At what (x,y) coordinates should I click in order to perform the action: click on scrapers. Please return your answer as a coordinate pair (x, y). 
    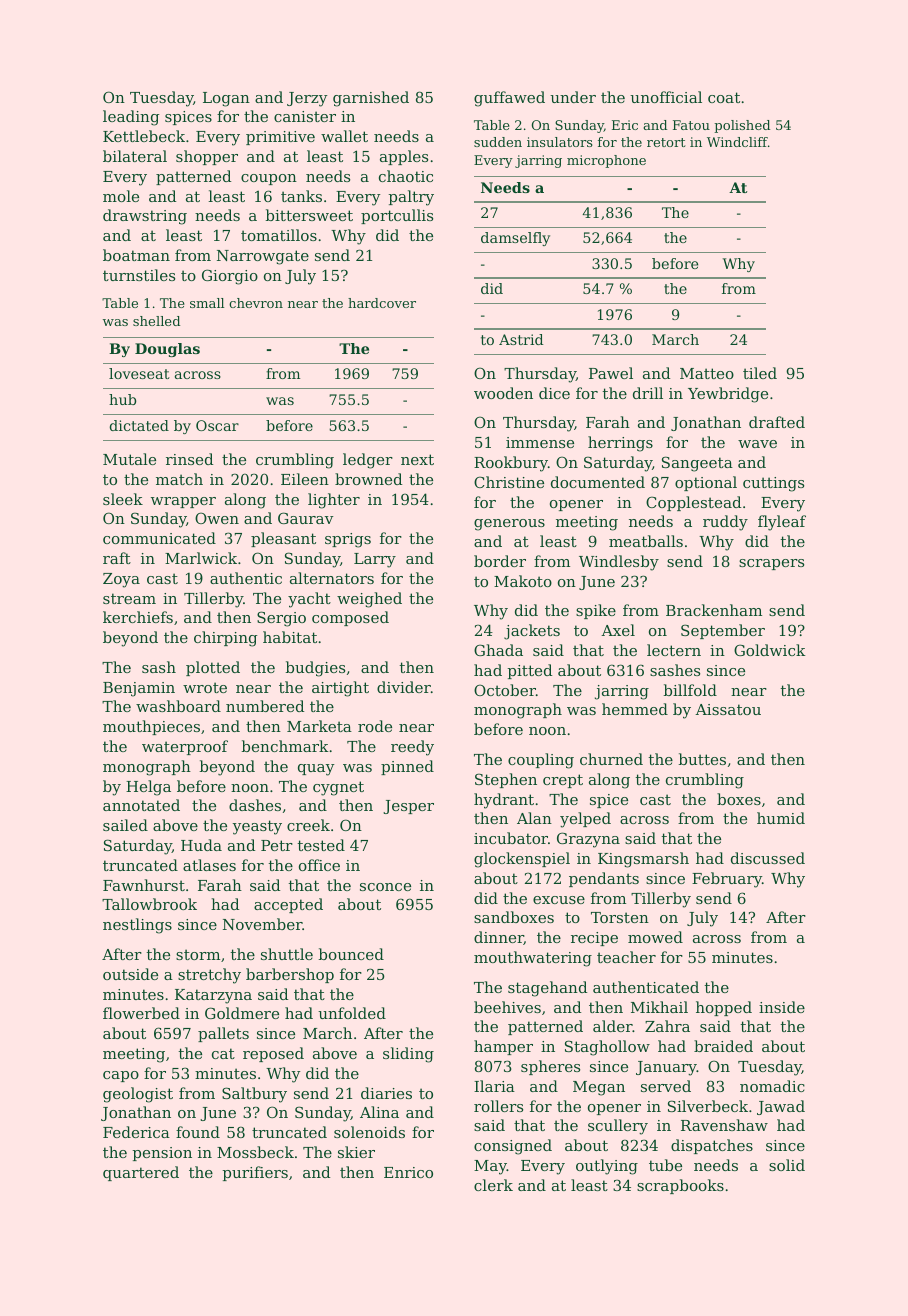
    Looking at the image, I should click on (771, 564).
